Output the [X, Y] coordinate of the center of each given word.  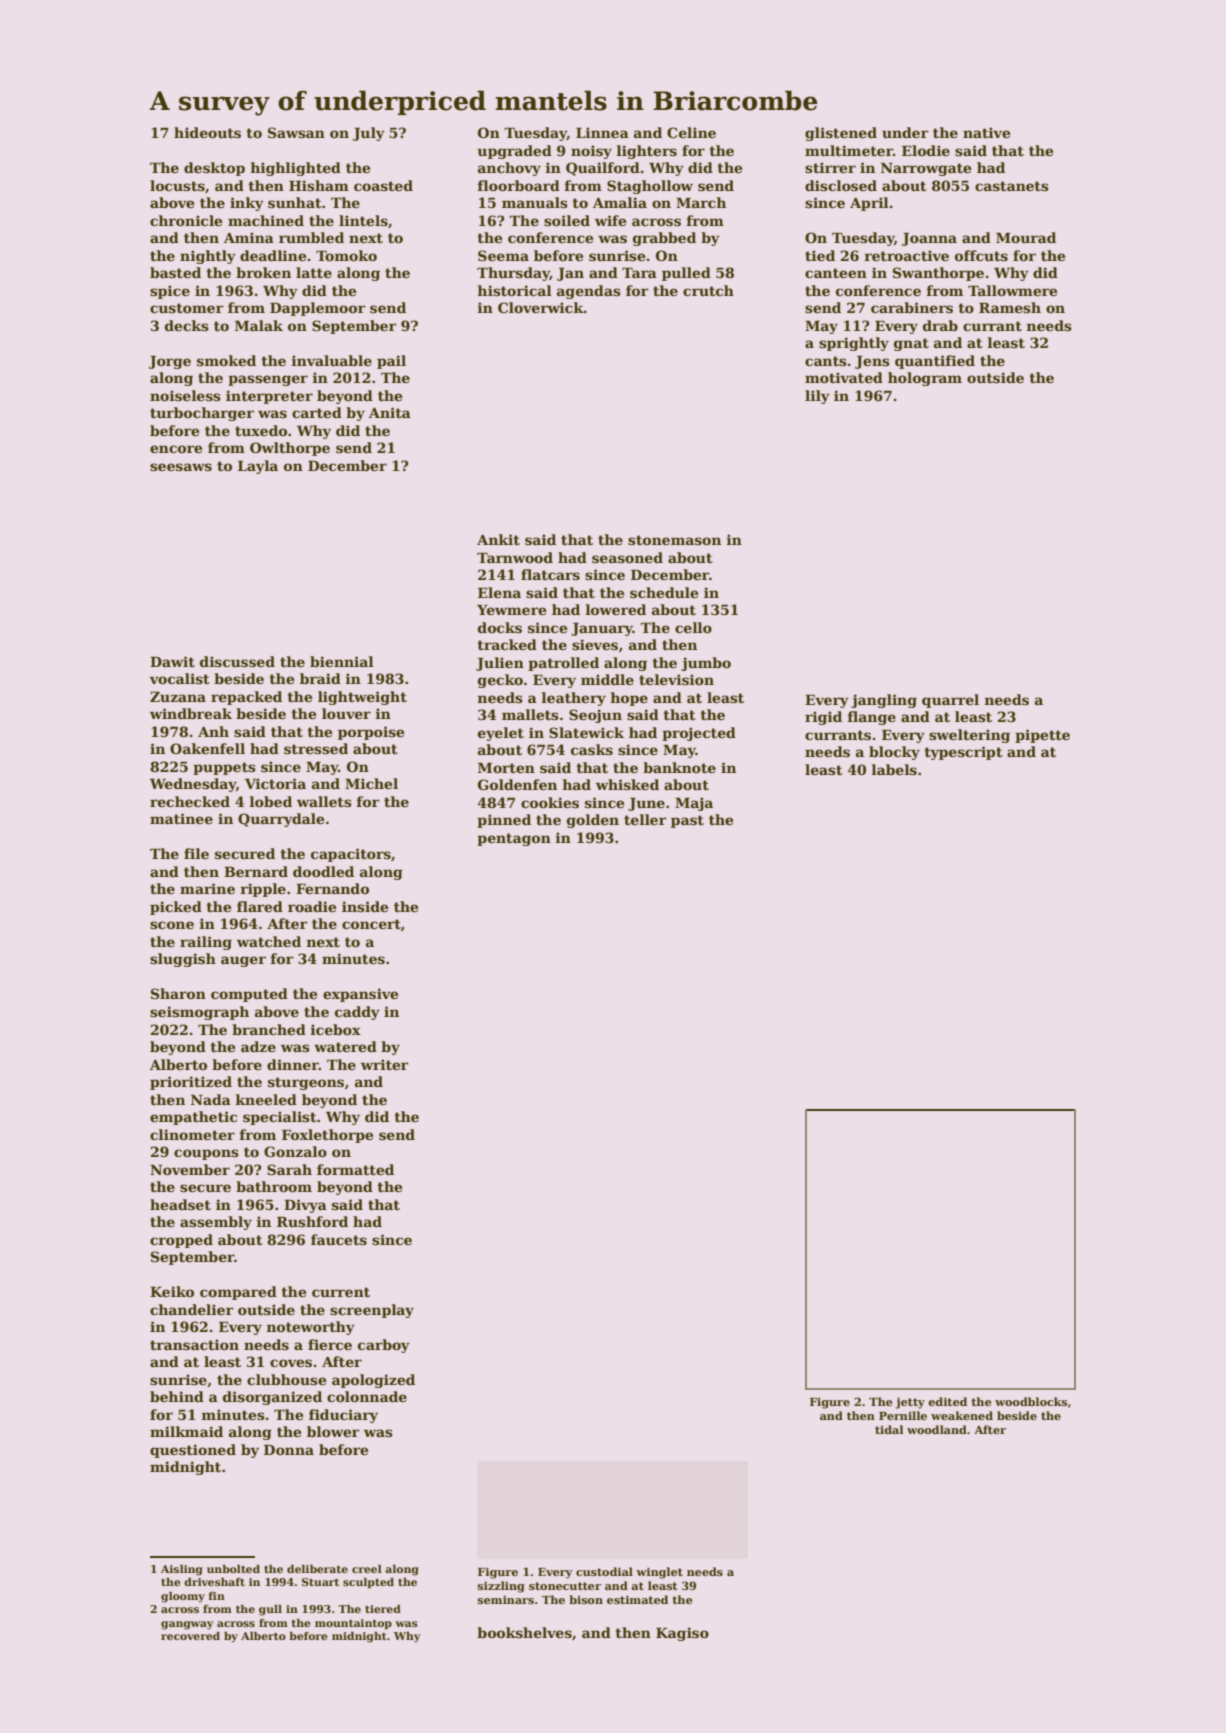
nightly [208, 257]
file [196, 853]
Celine [691, 132]
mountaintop [353, 1624]
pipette [1042, 736]
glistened [841, 134]
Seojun [595, 716]
